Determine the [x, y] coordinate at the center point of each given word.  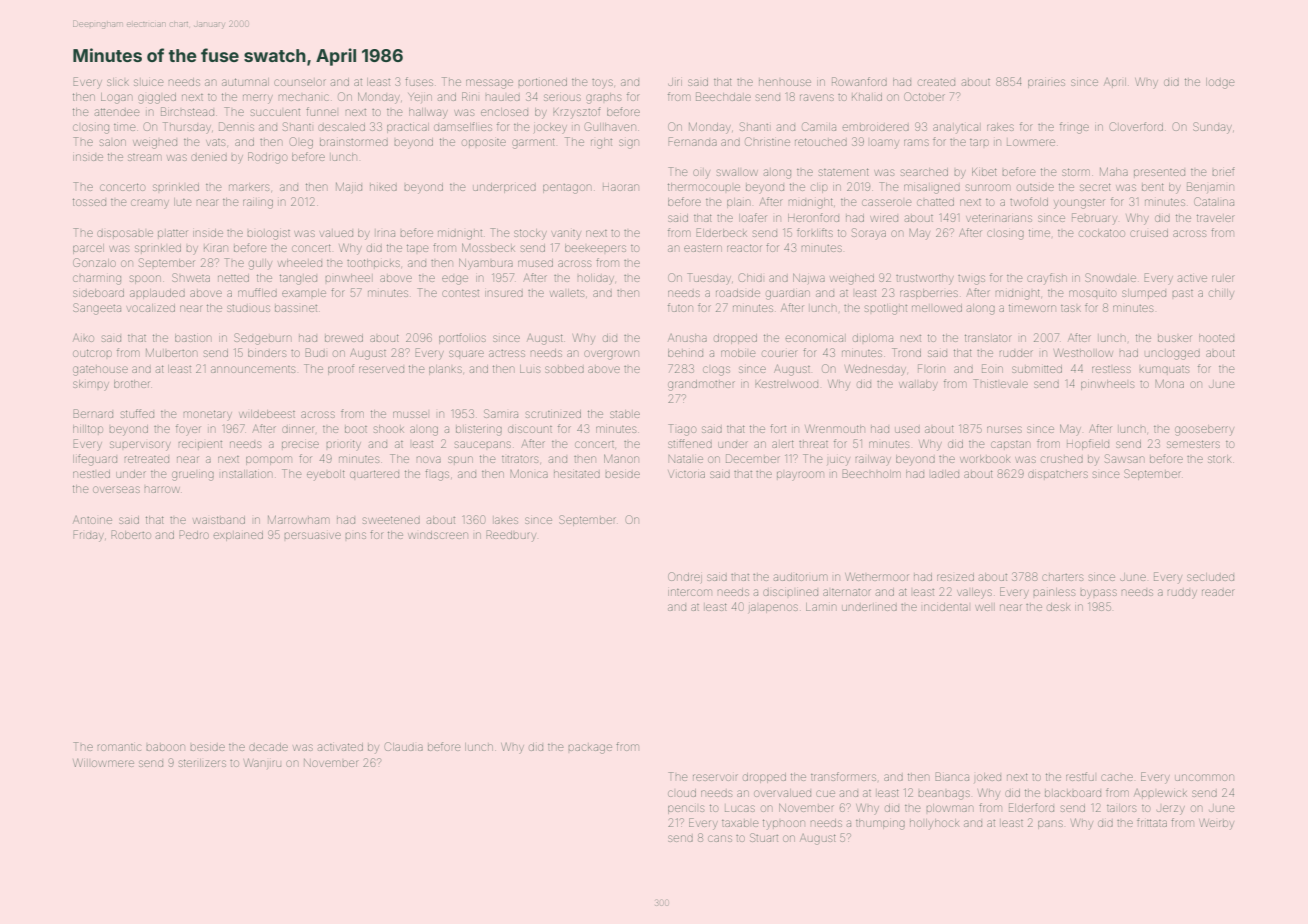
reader [1217, 592]
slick [118, 82]
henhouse [785, 82]
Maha [1114, 171]
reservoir [715, 777]
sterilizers [202, 763]
